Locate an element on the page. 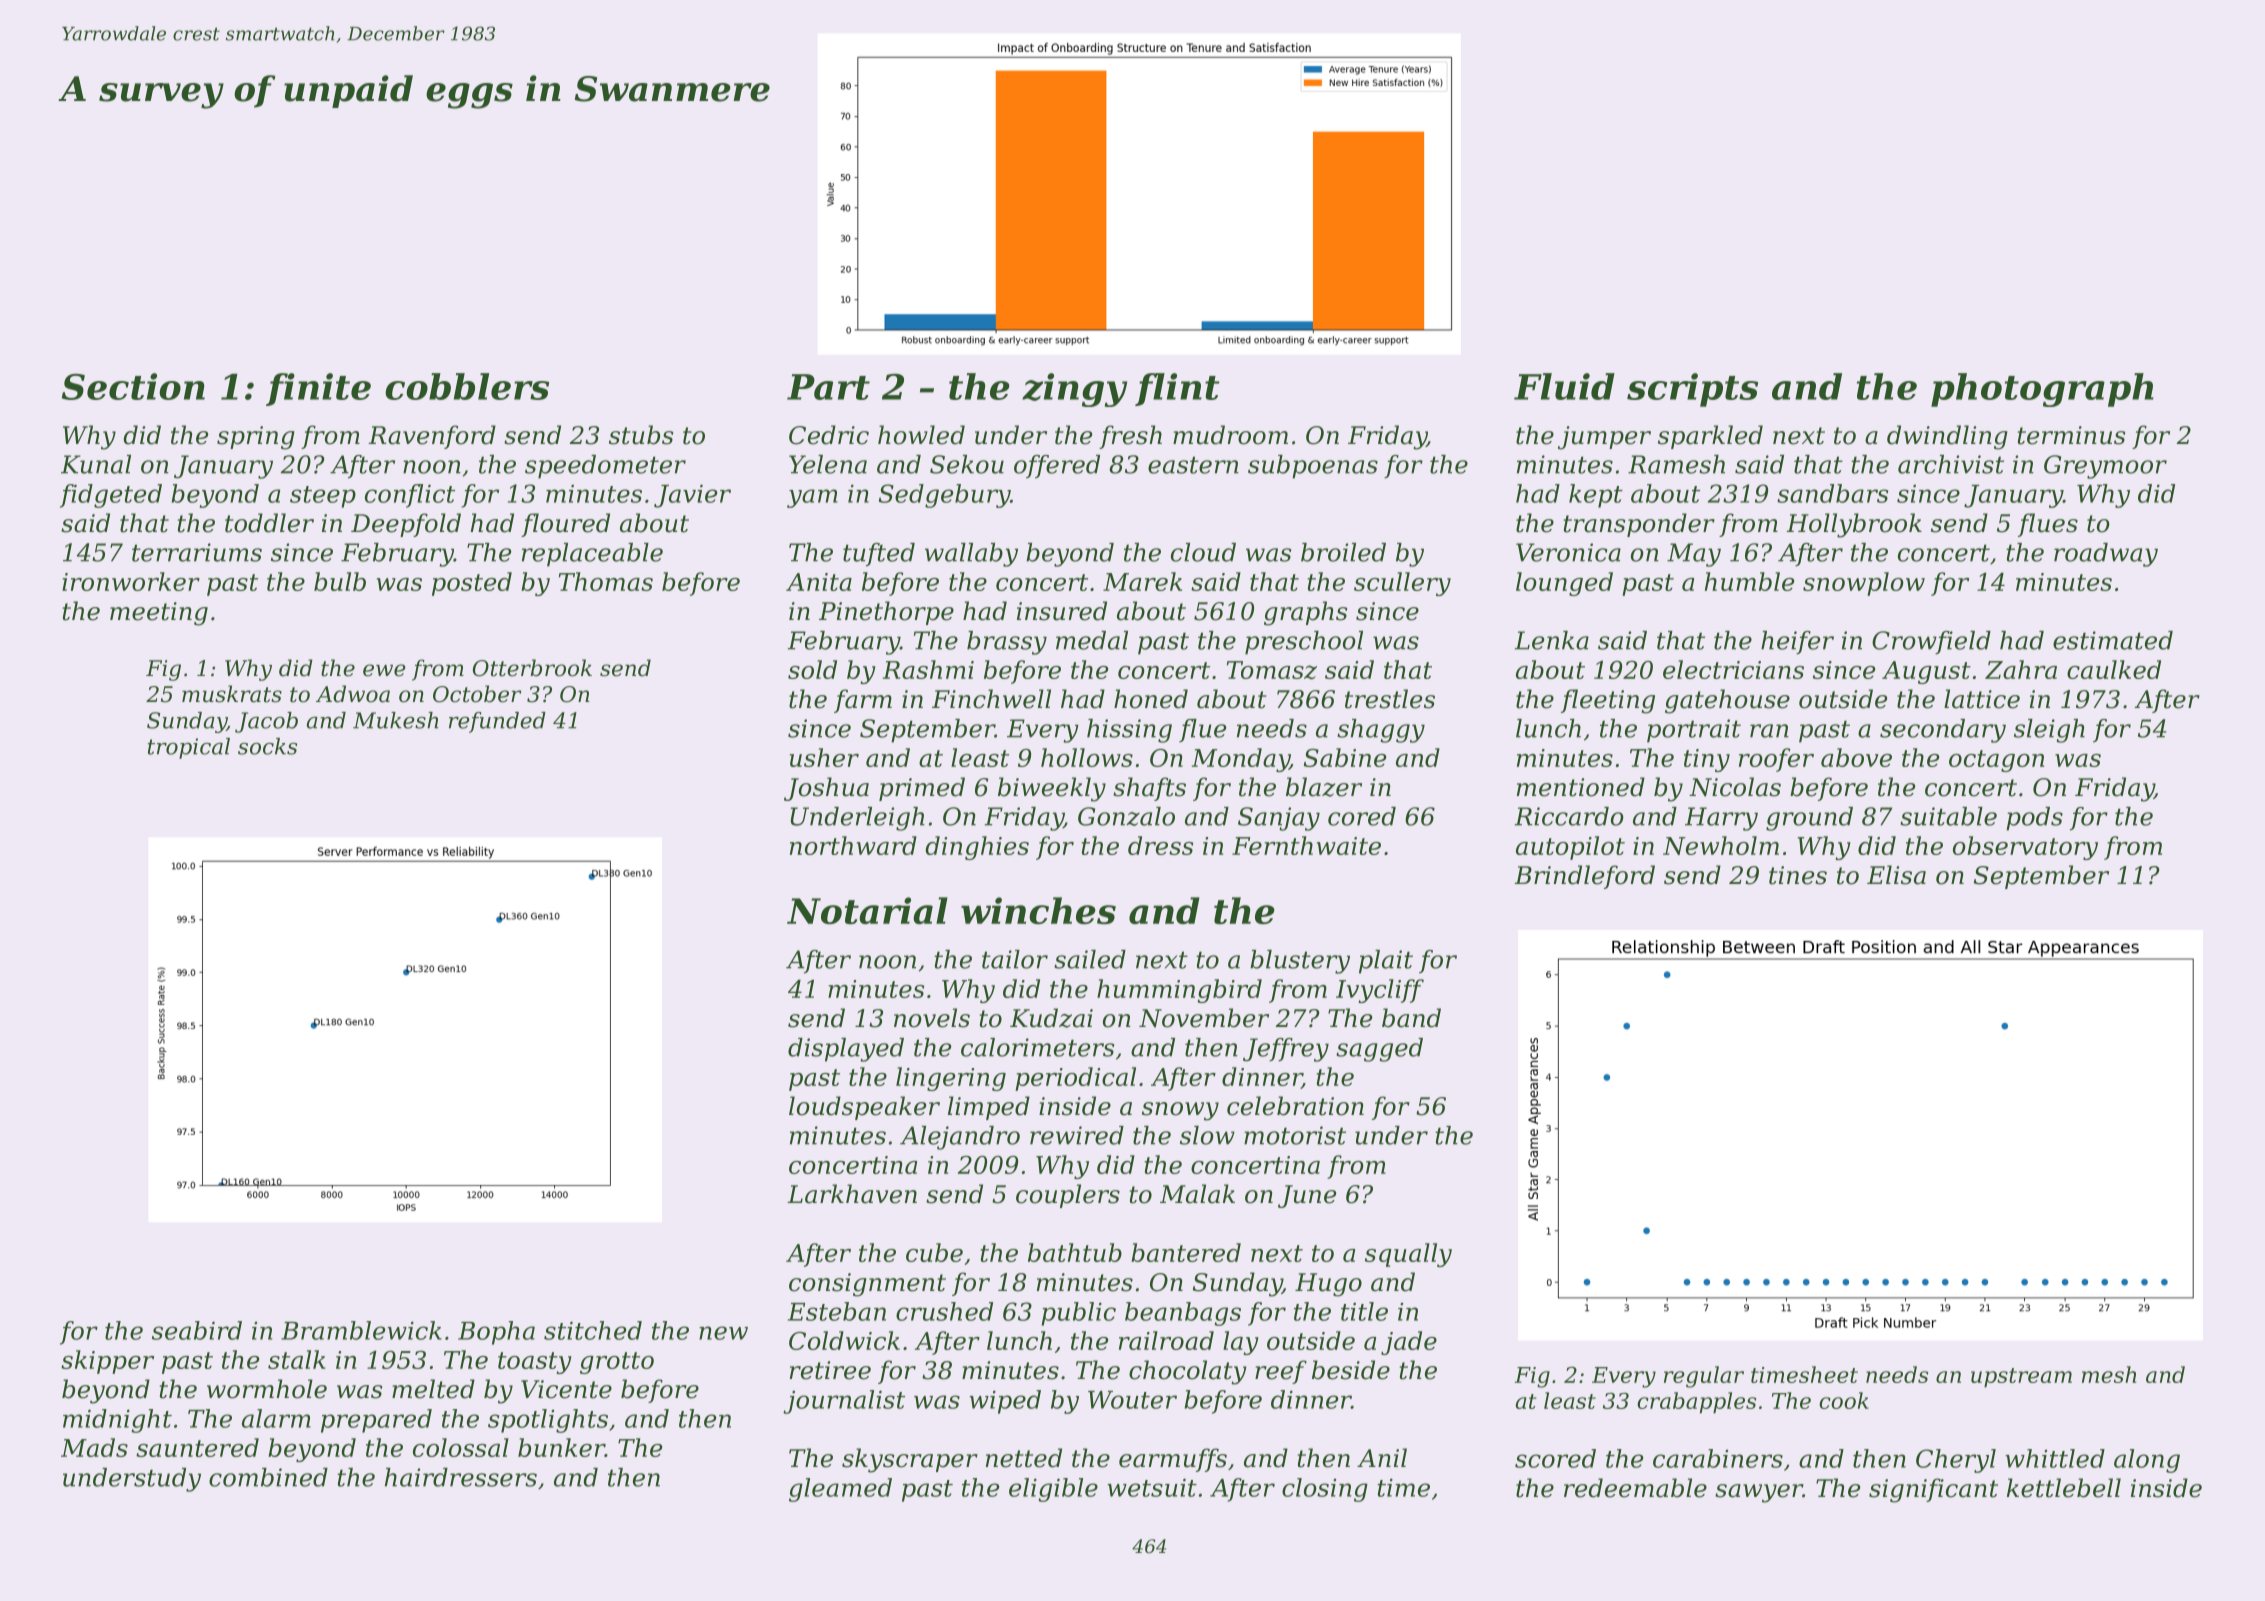 This image has height=1601, width=2265. Thomas is located at coordinates (606, 581).
